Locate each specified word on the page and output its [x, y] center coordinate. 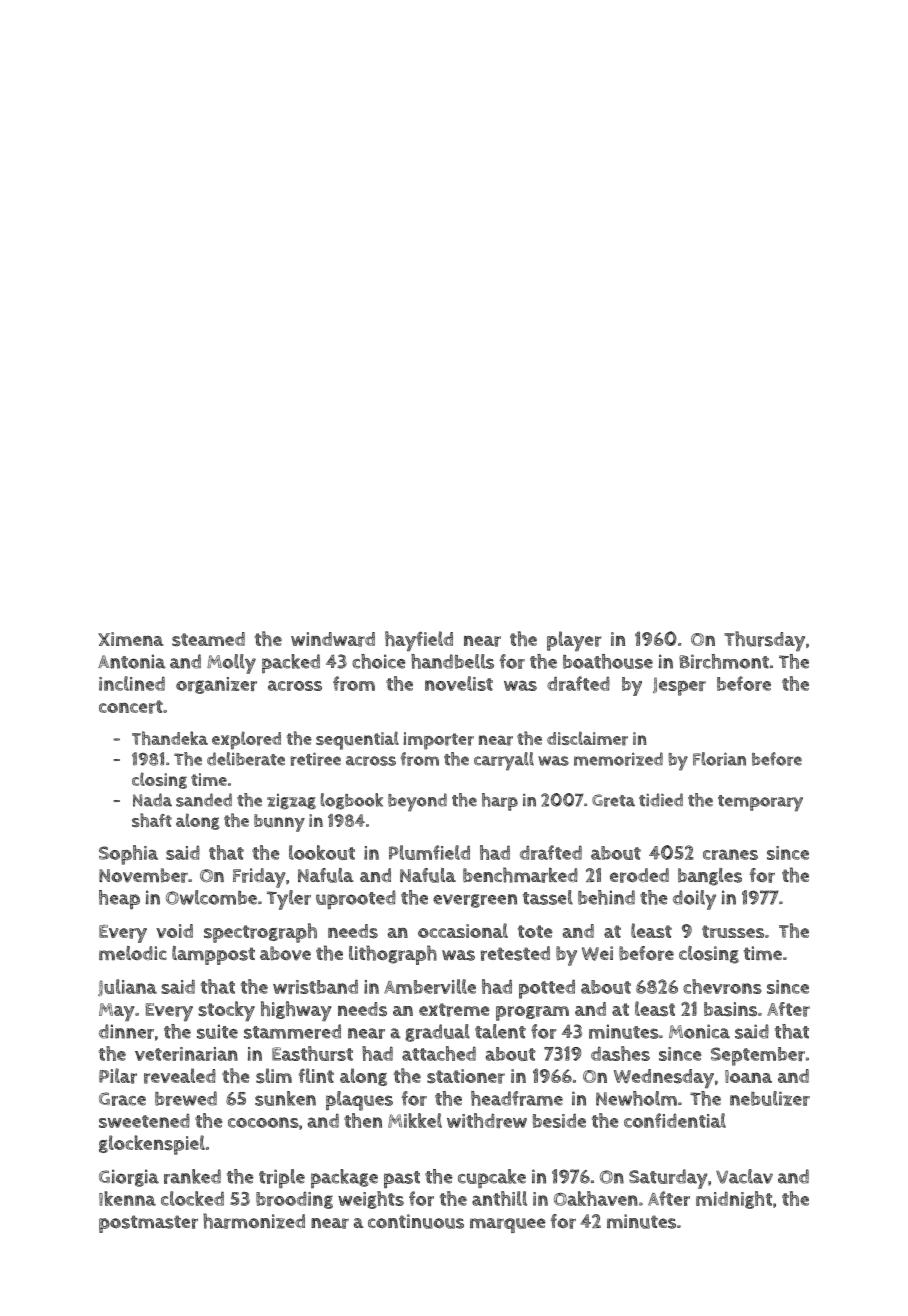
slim [274, 1076]
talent [500, 1031]
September [758, 1056]
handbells [452, 661]
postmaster [148, 1224]
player [574, 641]
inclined [132, 683]
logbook [352, 801]
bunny [279, 823]
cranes [730, 854]
